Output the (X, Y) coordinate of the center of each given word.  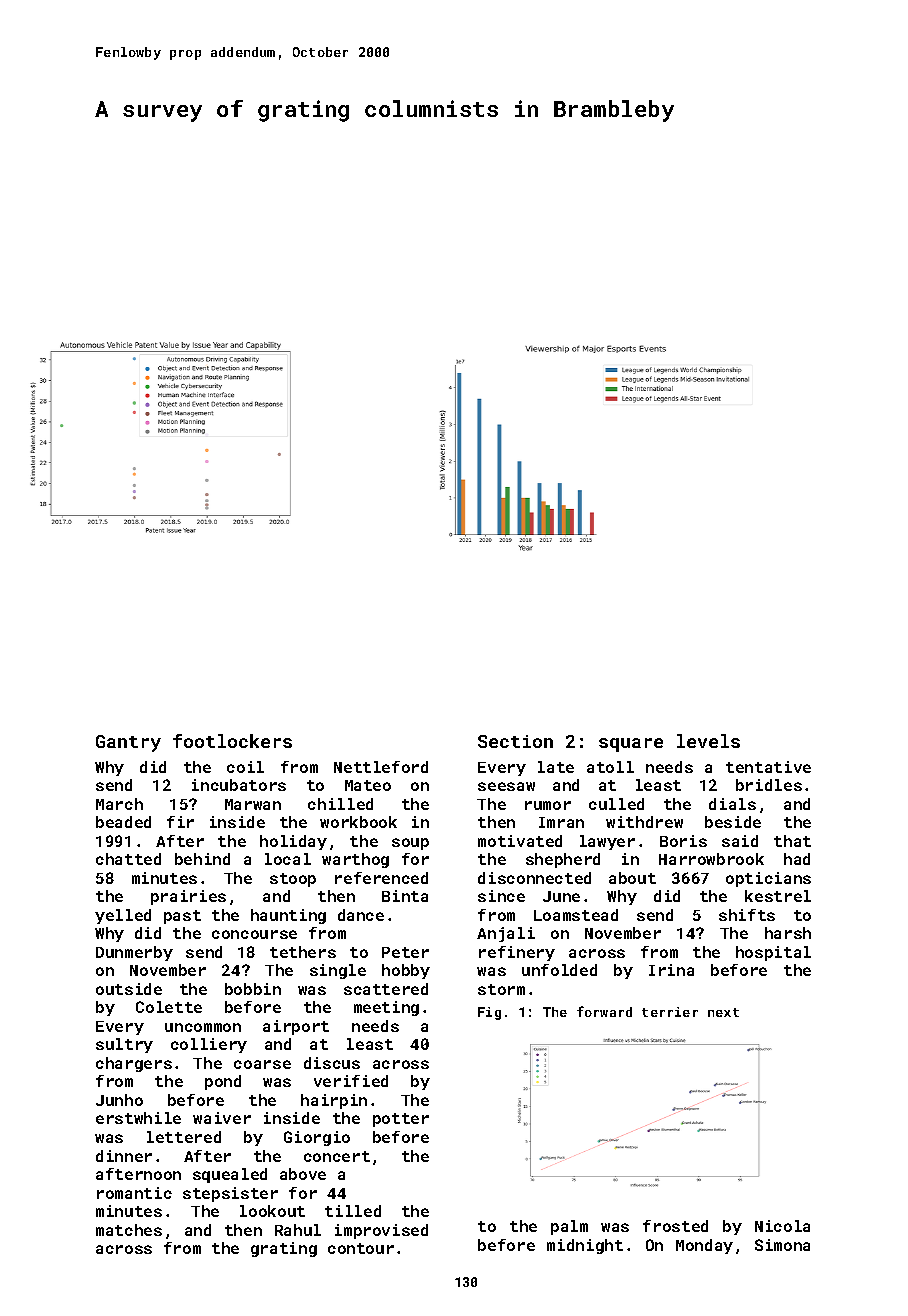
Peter (405, 952)
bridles (769, 785)
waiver (222, 1118)
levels (708, 741)
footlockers (232, 741)
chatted (128, 859)
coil (245, 767)
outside (129, 989)
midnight (585, 1246)
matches (129, 1230)
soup (410, 844)
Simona (782, 1245)
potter (401, 1120)
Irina (671, 970)
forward (604, 1011)
